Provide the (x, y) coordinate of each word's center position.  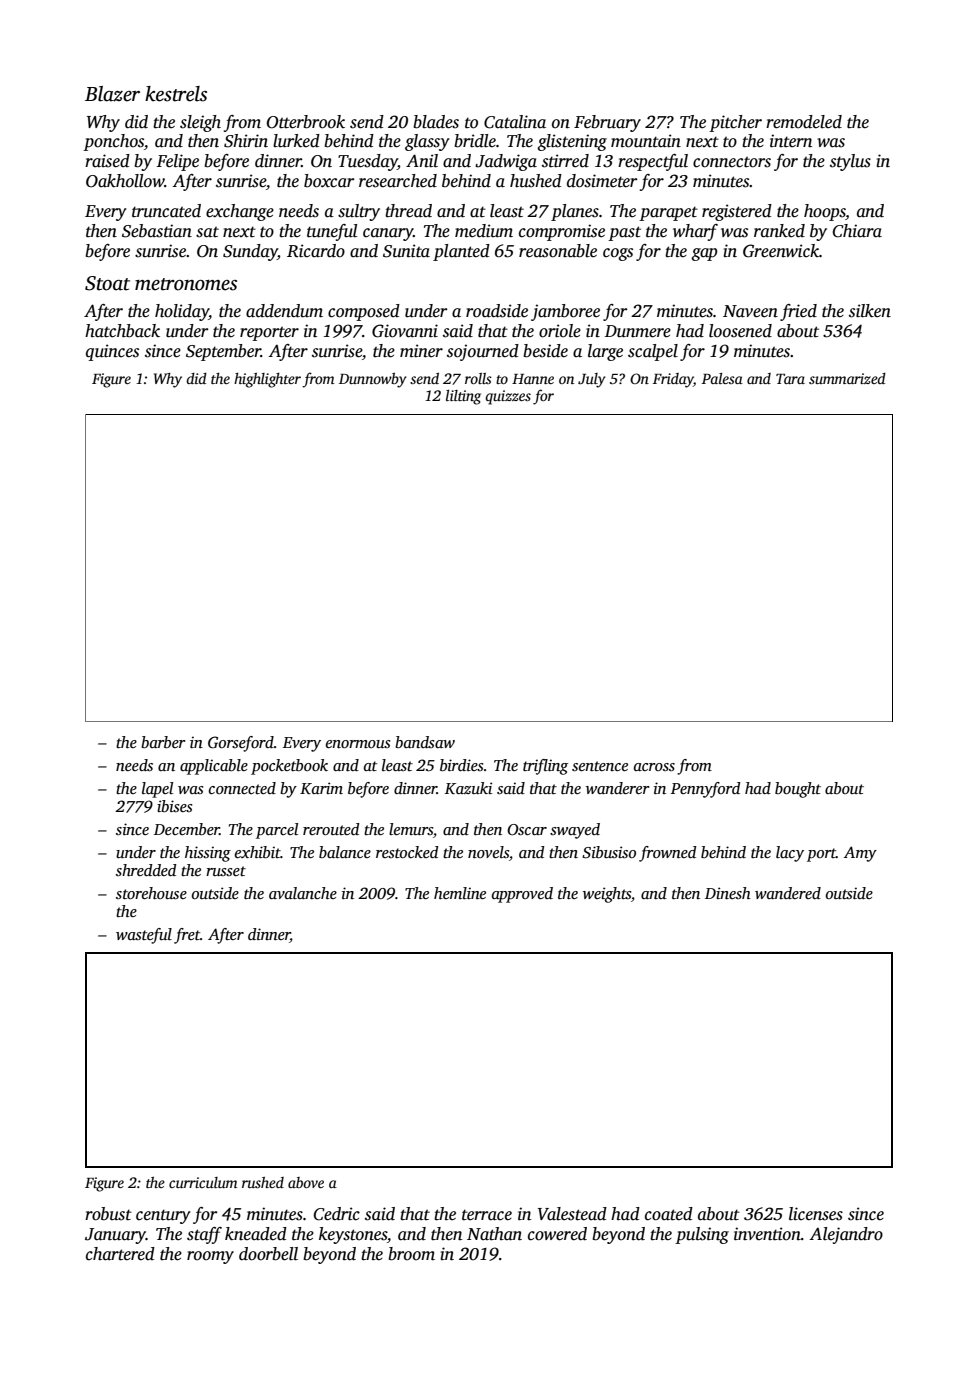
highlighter (267, 380)
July (592, 380)
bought (798, 790)
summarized (847, 378)
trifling (545, 767)
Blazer (112, 94)
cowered (557, 1234)
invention (767, 1234)
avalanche (303, 893)
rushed (263, 1182)
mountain (646, 141)
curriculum (203, 1182)
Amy (860, 854)
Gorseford (241, 744)
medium (484, 231)
